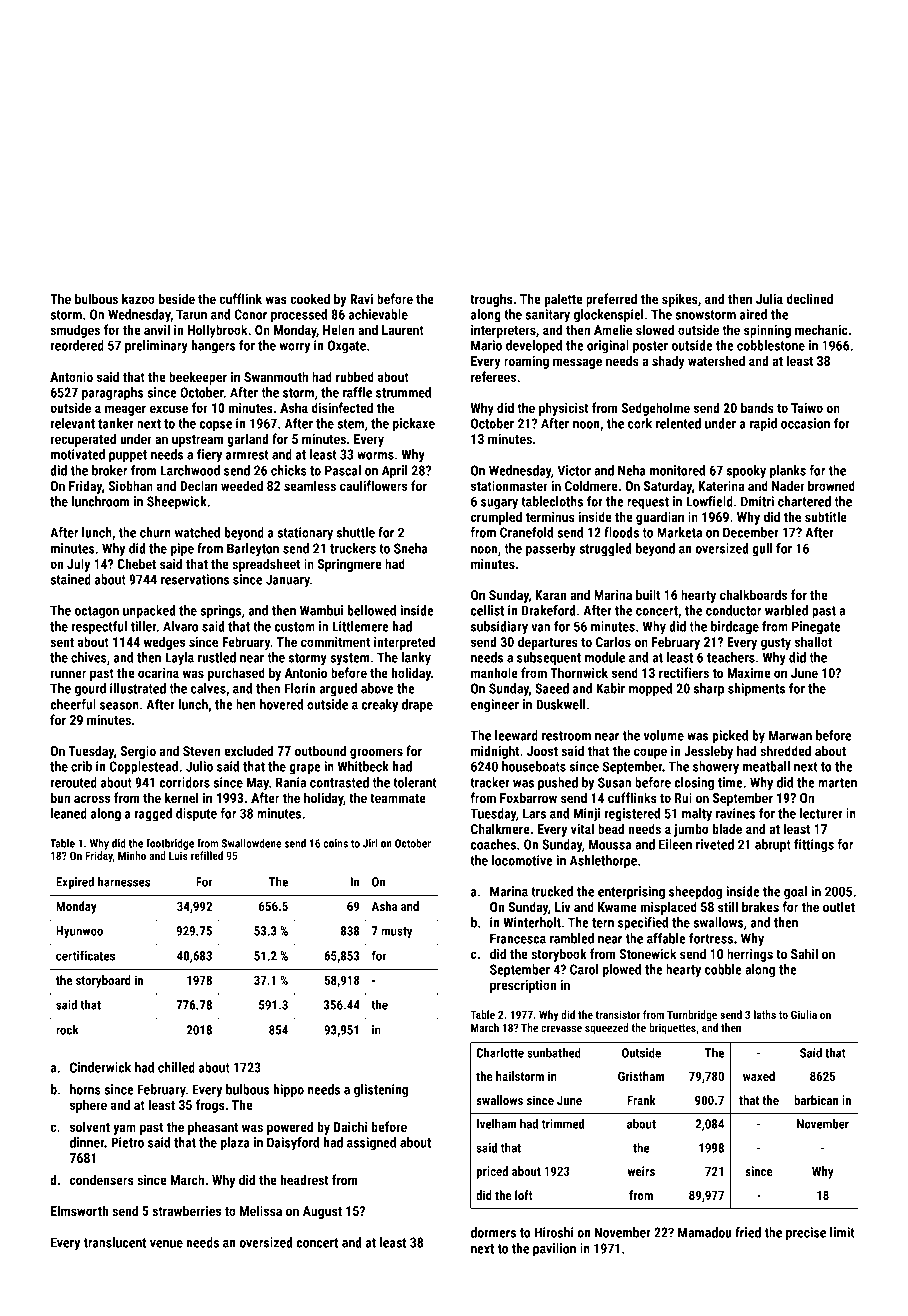 The image size is (908, 1316). What do you see at coordinates (491, 300) in the page?
I see `troughs` at bounding box center [491, 300].
